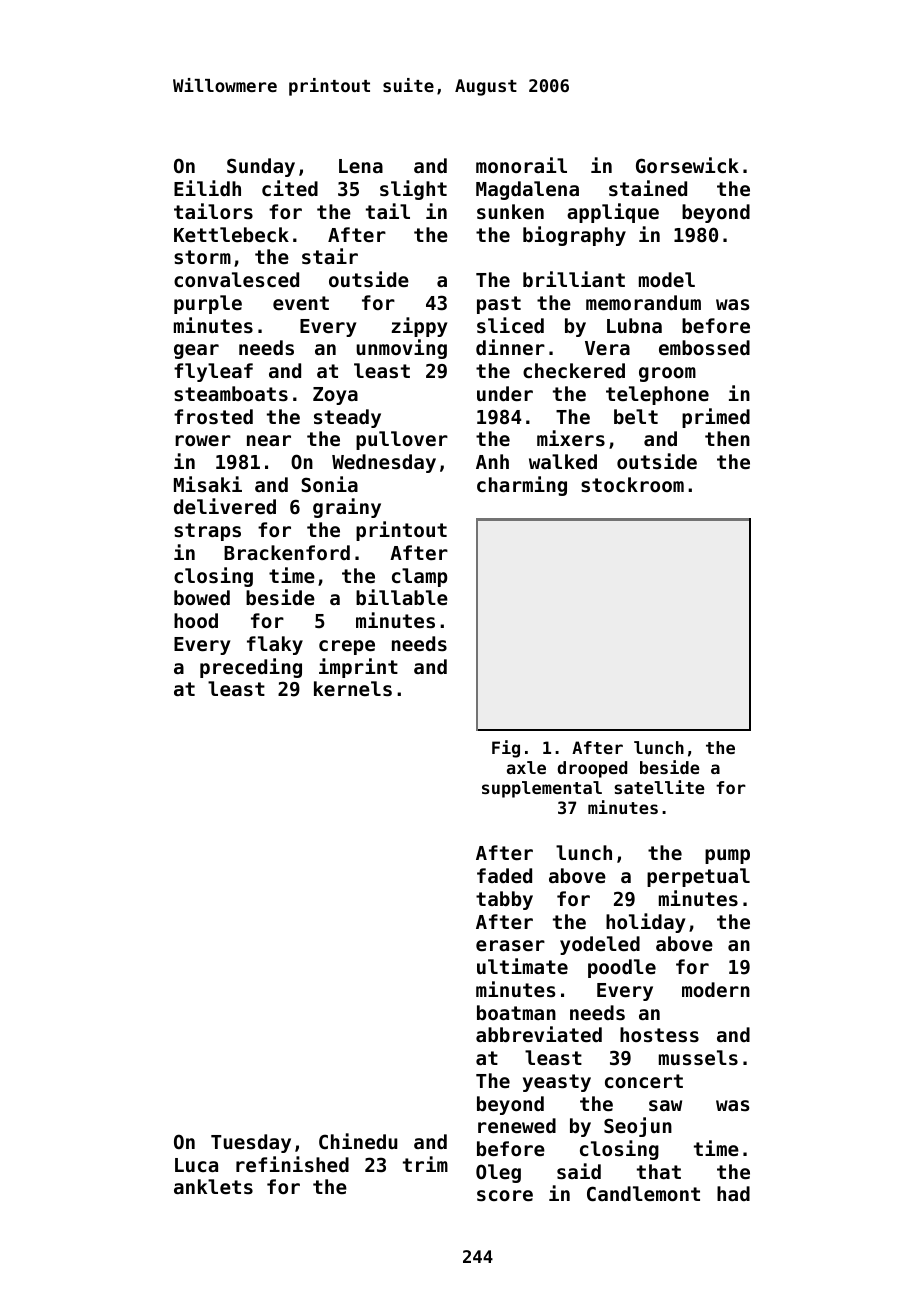  Describe the element at coordinates (716, 418) in the page. I see `primed` at that location.
